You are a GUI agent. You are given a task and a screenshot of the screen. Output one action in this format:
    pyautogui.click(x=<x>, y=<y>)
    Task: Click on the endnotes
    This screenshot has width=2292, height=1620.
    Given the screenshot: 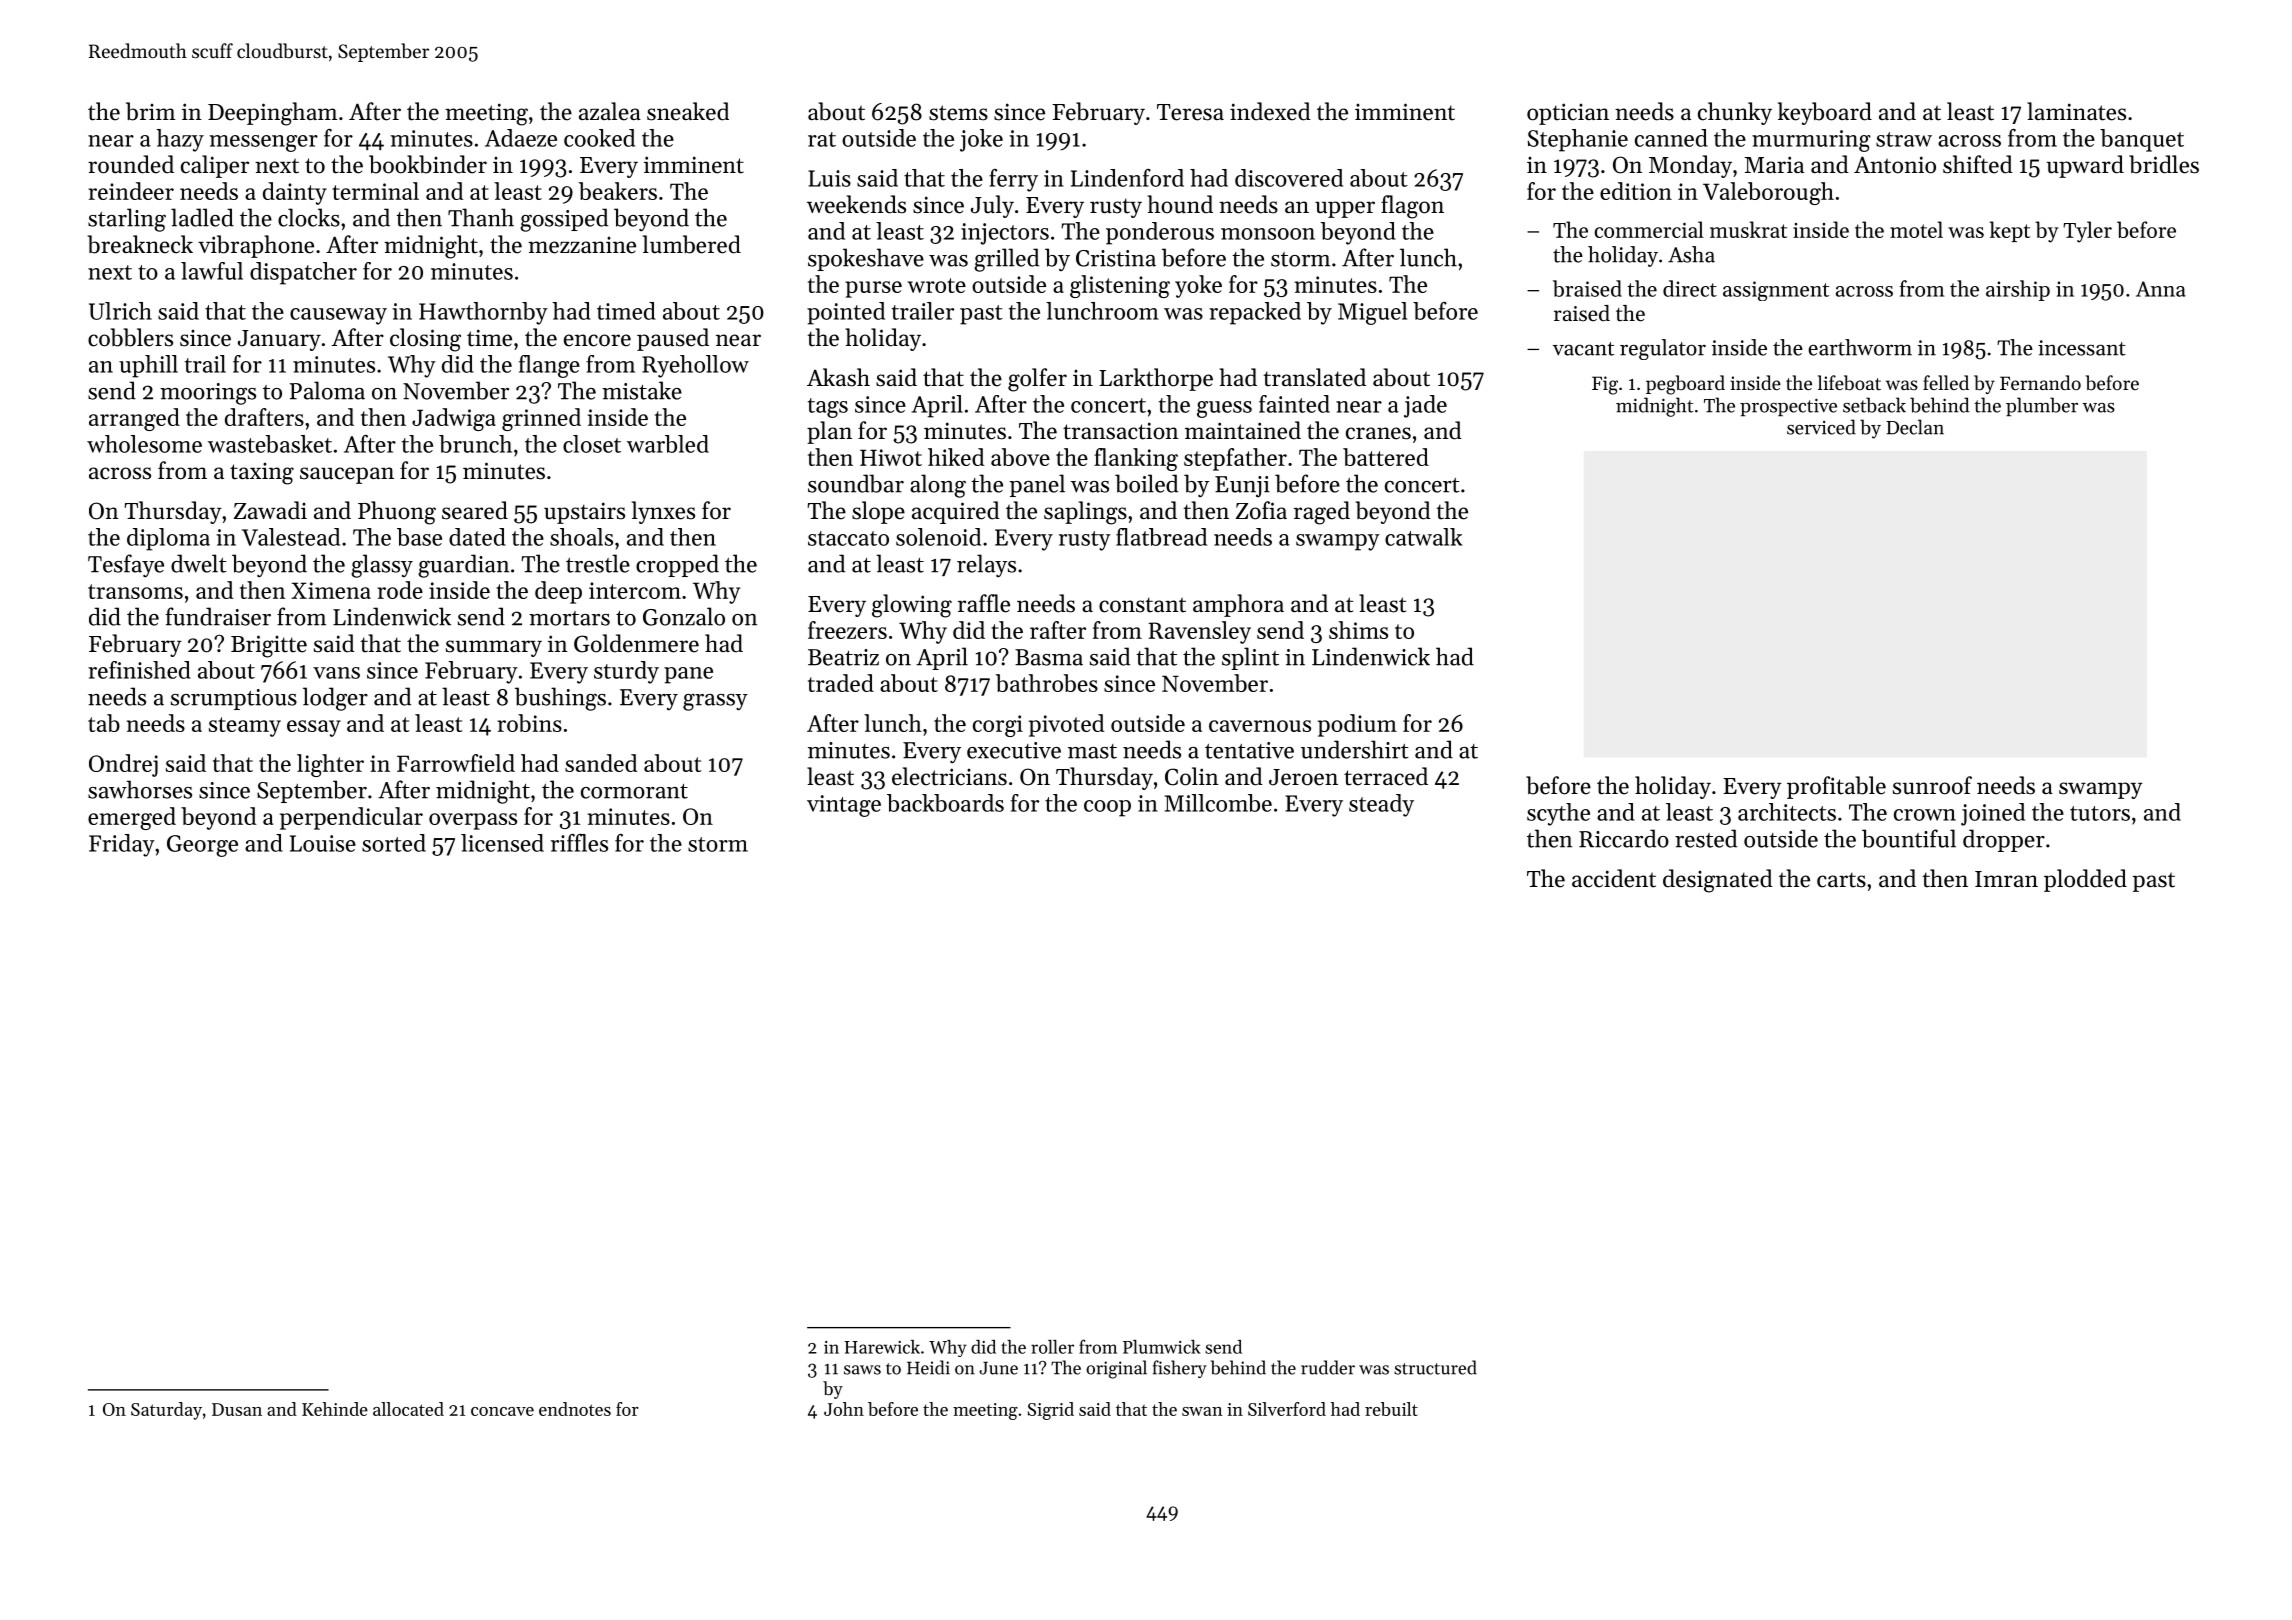 What is the action you would take?
    pyautogui.click(x=575, y=1409)
